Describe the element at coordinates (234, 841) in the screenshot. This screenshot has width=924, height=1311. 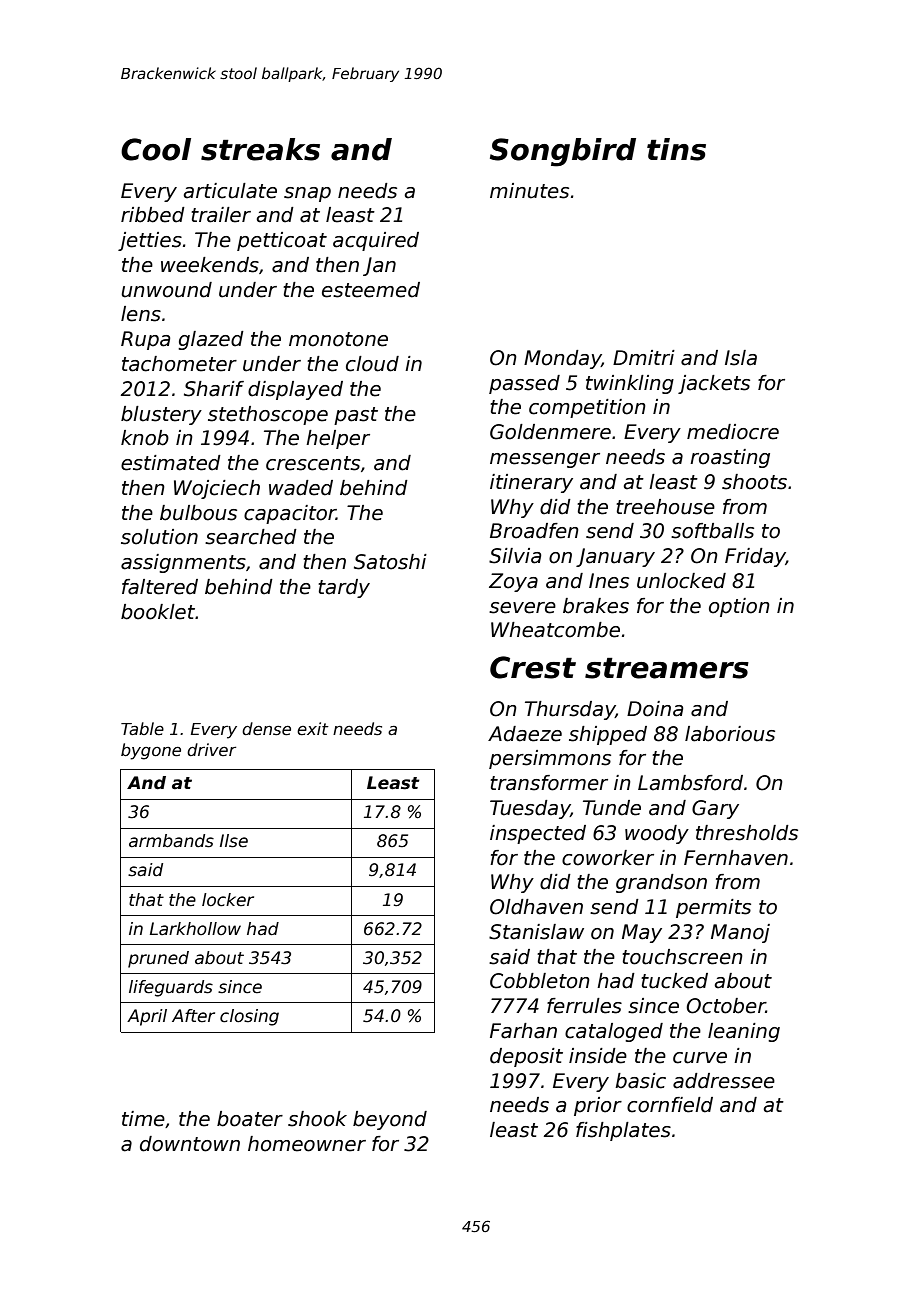
I see `Ilse` at that location.
